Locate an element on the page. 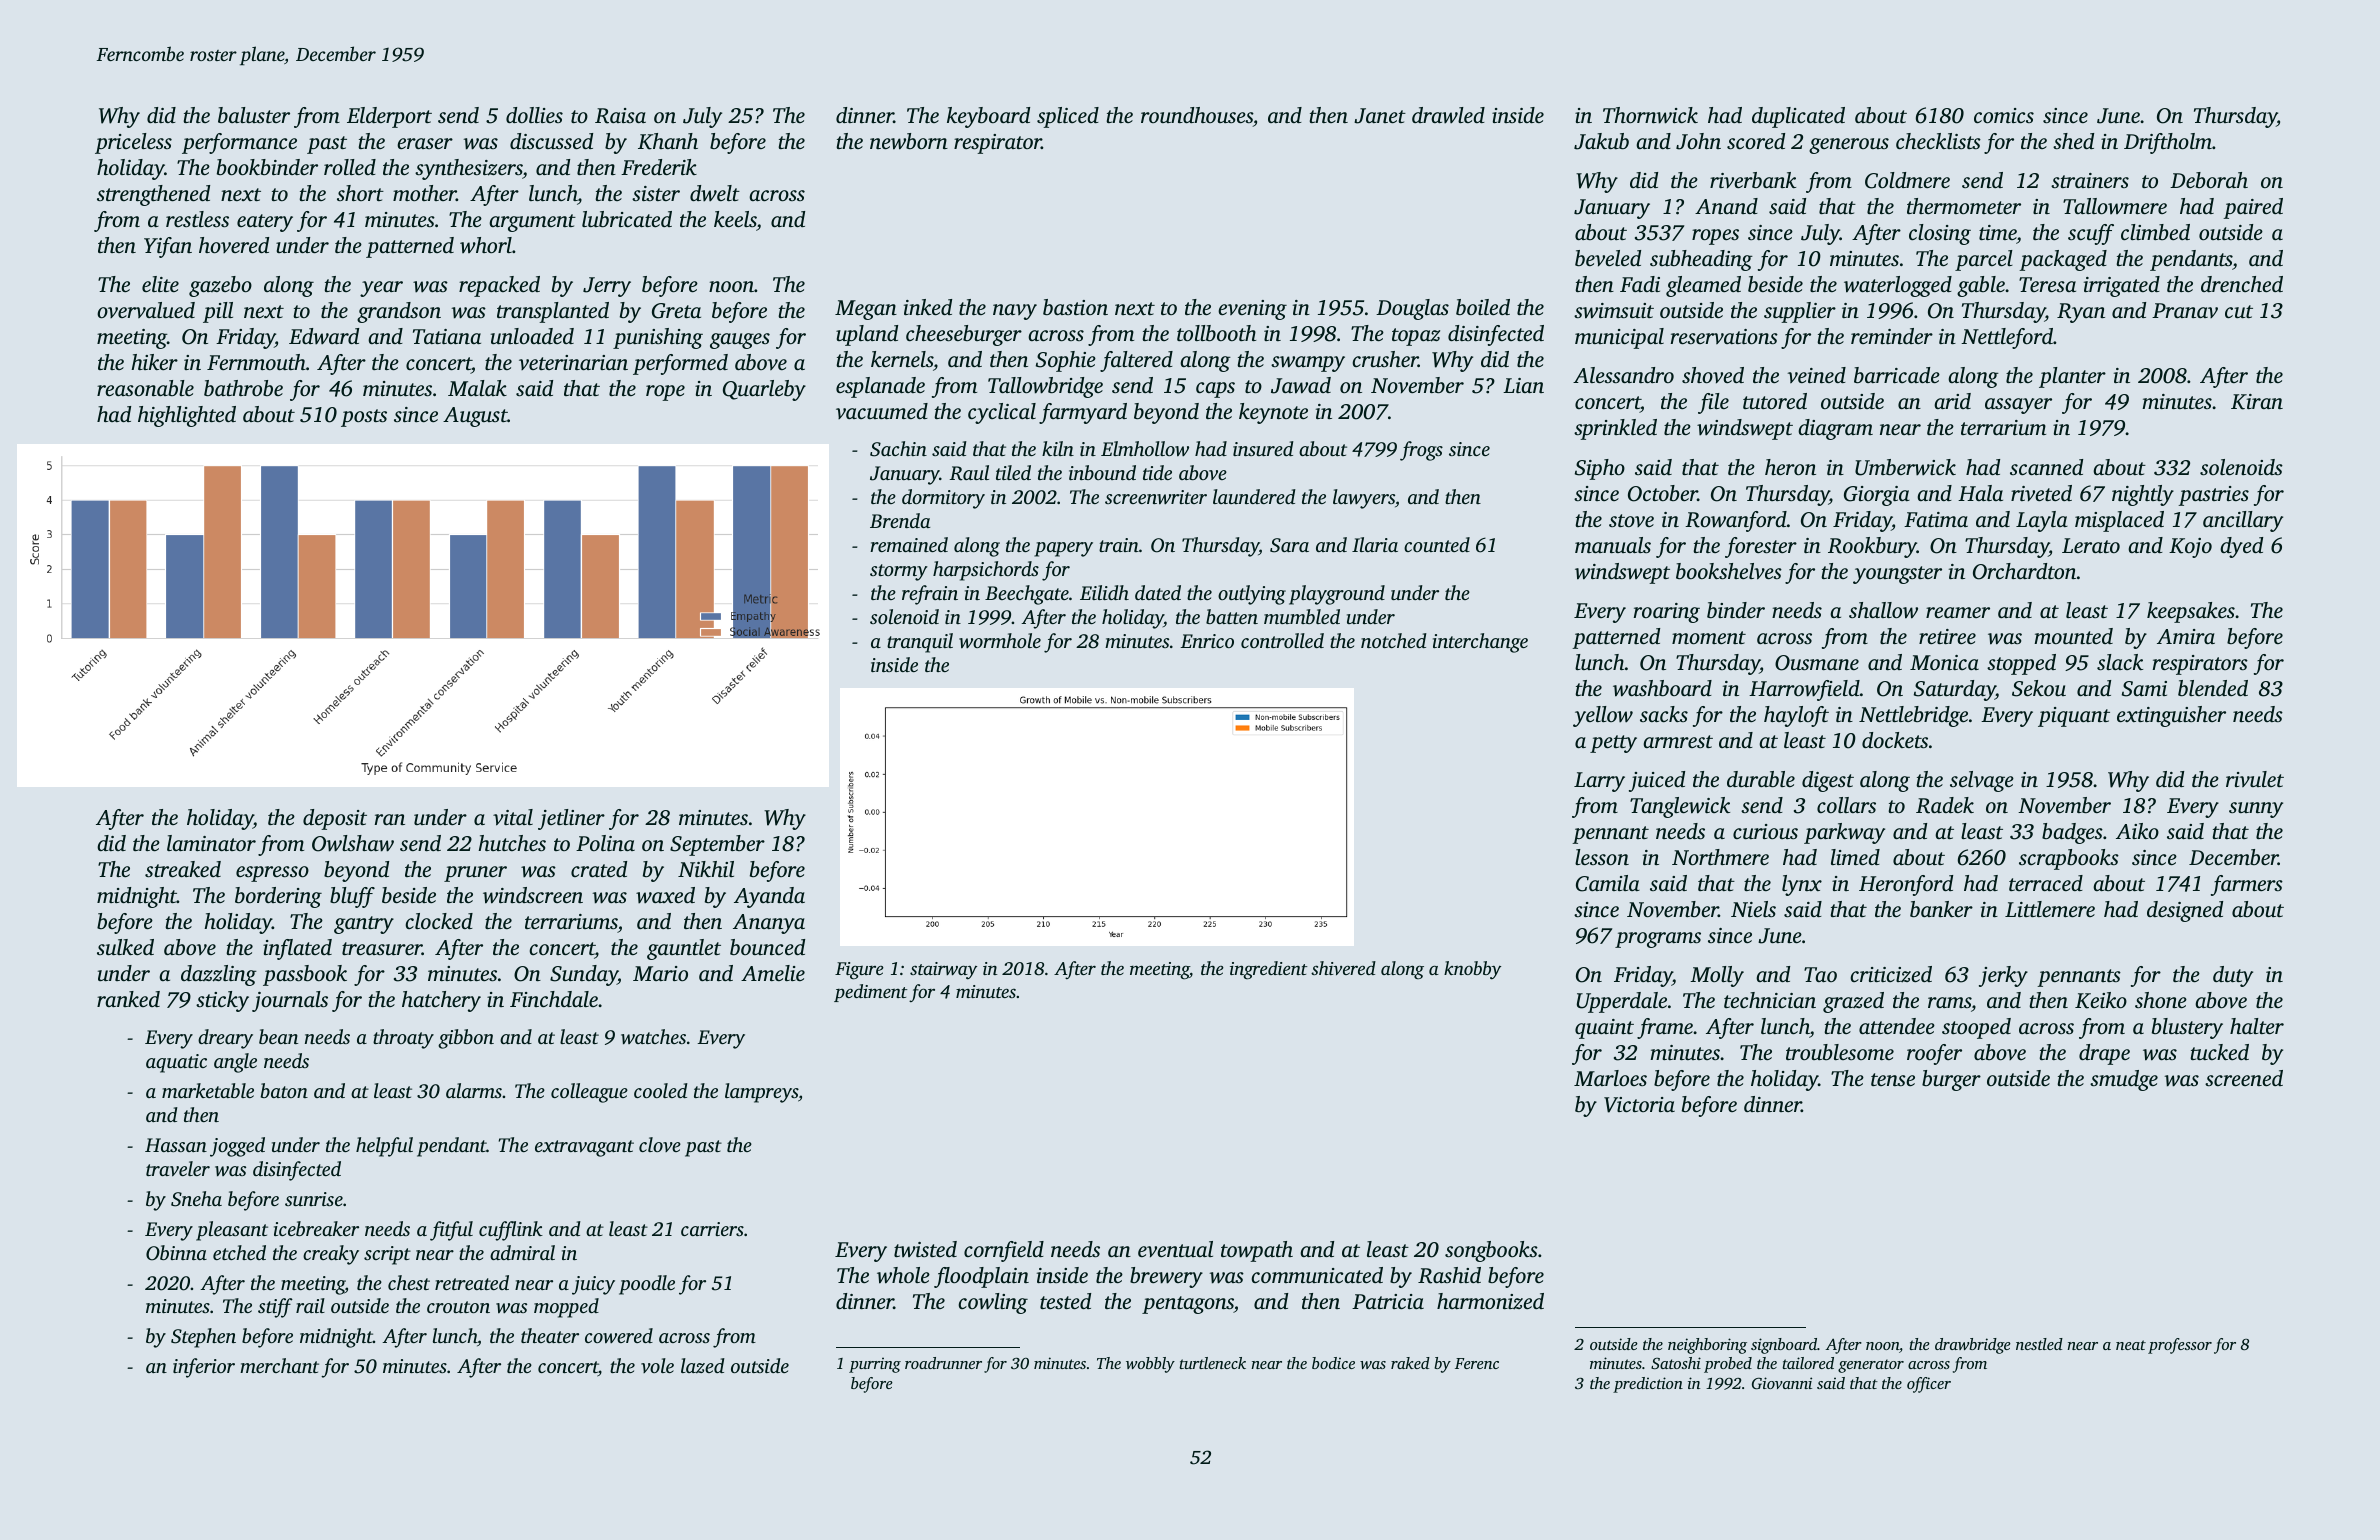 The width and height of the document is (2380, 1540). diagram is located at coordinates (1835, 429).
